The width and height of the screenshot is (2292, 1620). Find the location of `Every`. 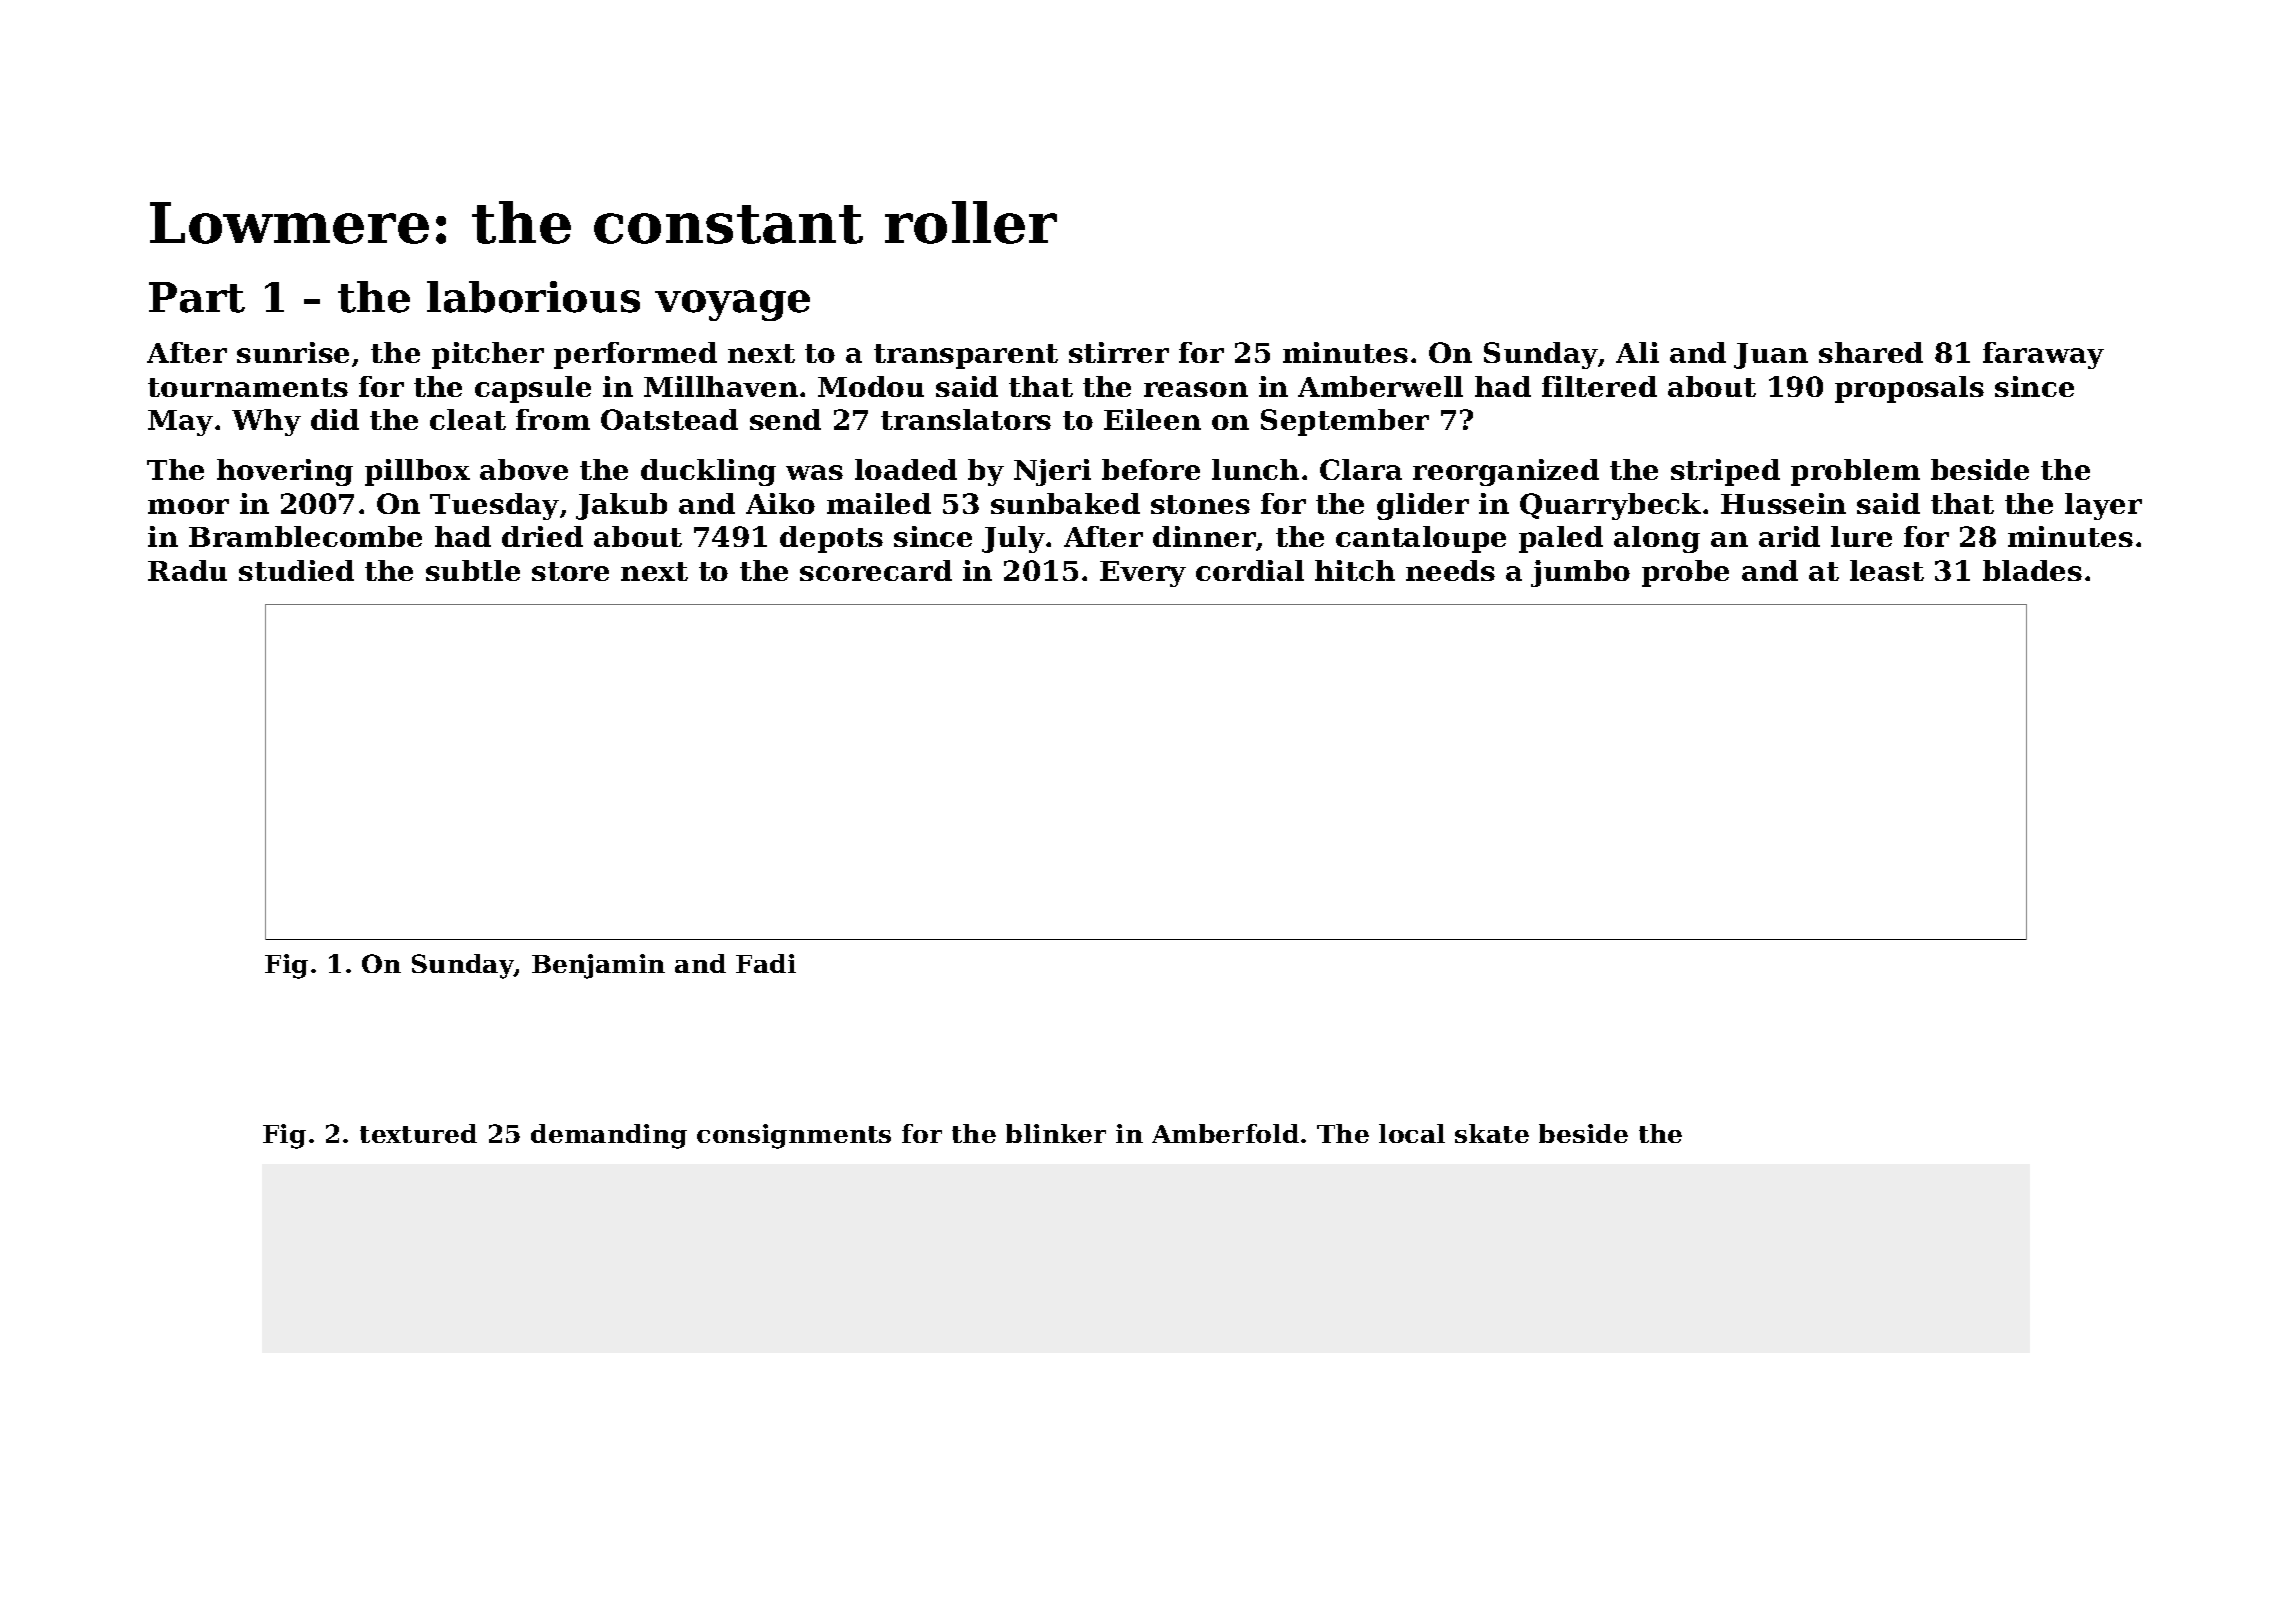

Every is located at coordinates (1143, 574).
